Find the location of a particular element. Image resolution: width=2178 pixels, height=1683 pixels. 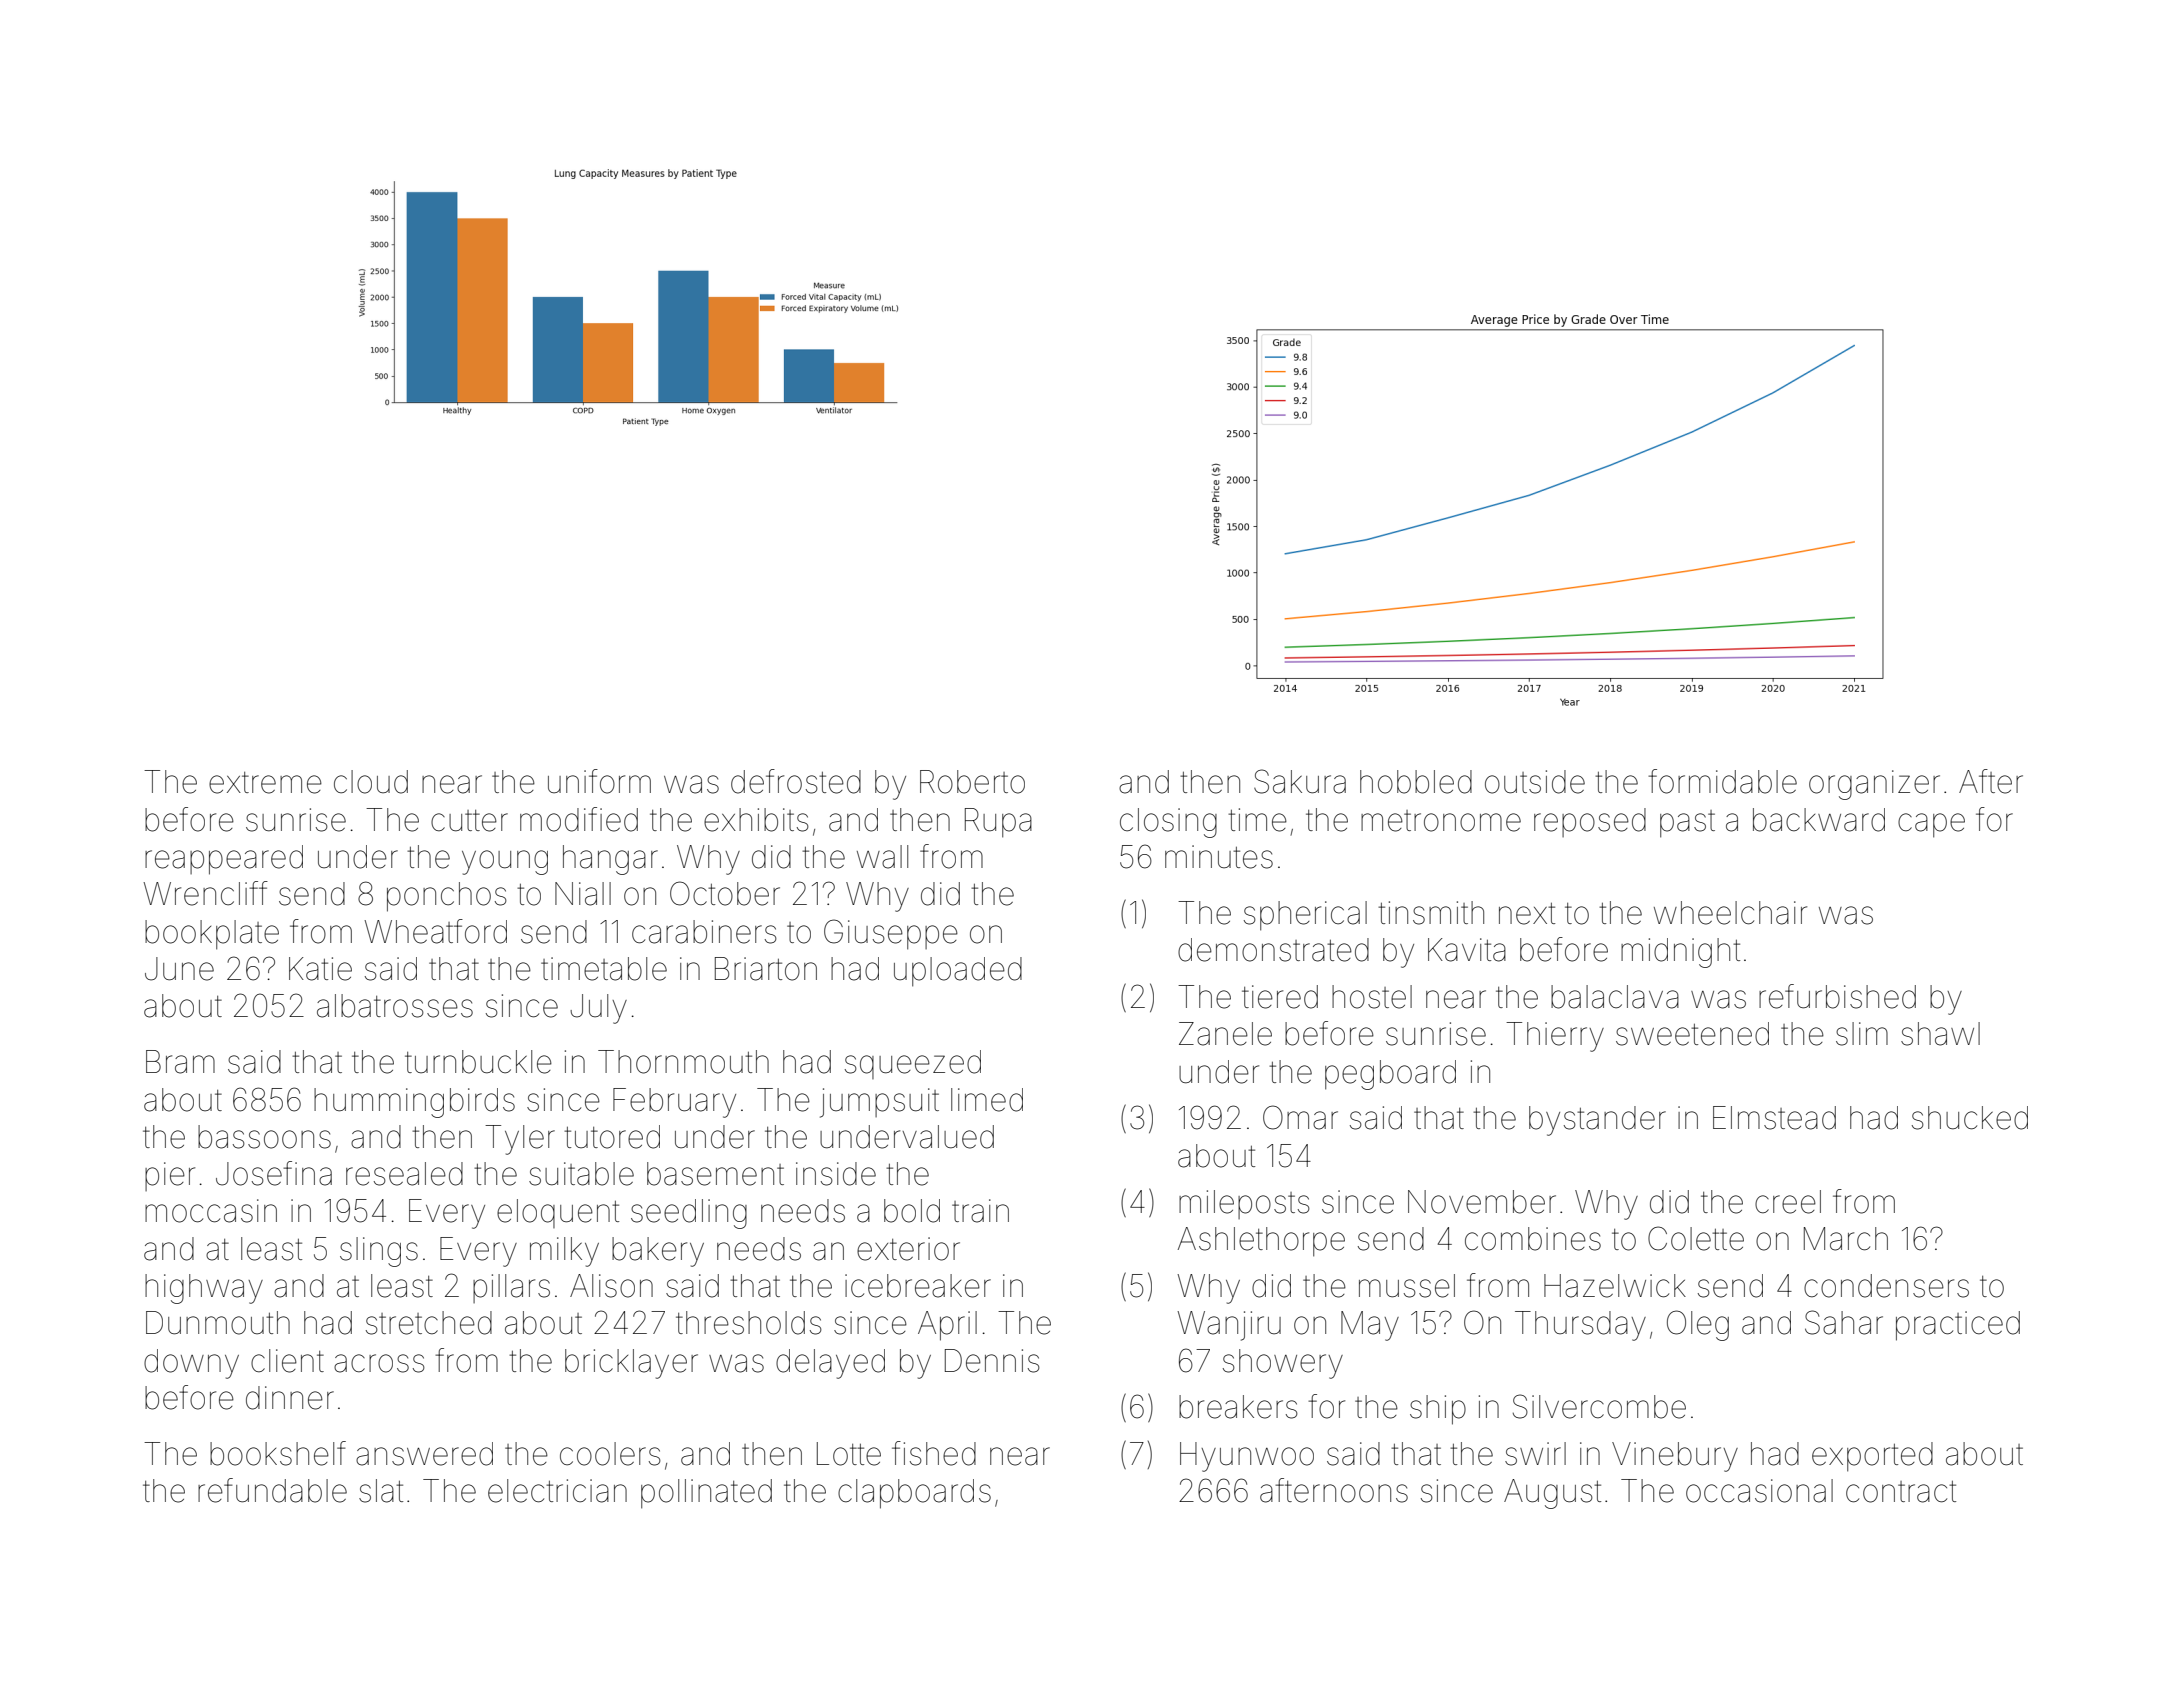

pollinated is located at coordinates (706, 1494).
